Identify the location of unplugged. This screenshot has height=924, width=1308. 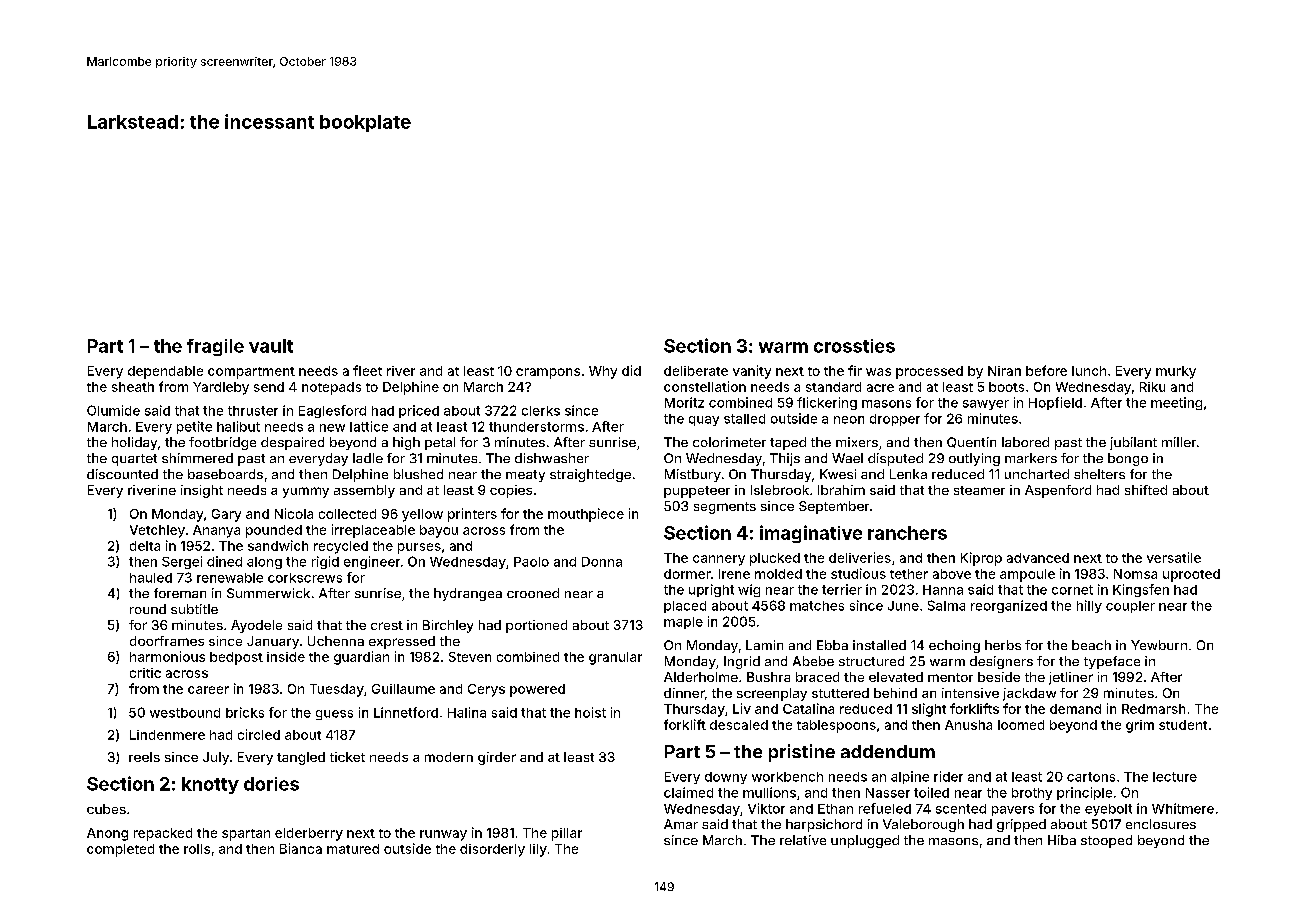
(865, 841).
